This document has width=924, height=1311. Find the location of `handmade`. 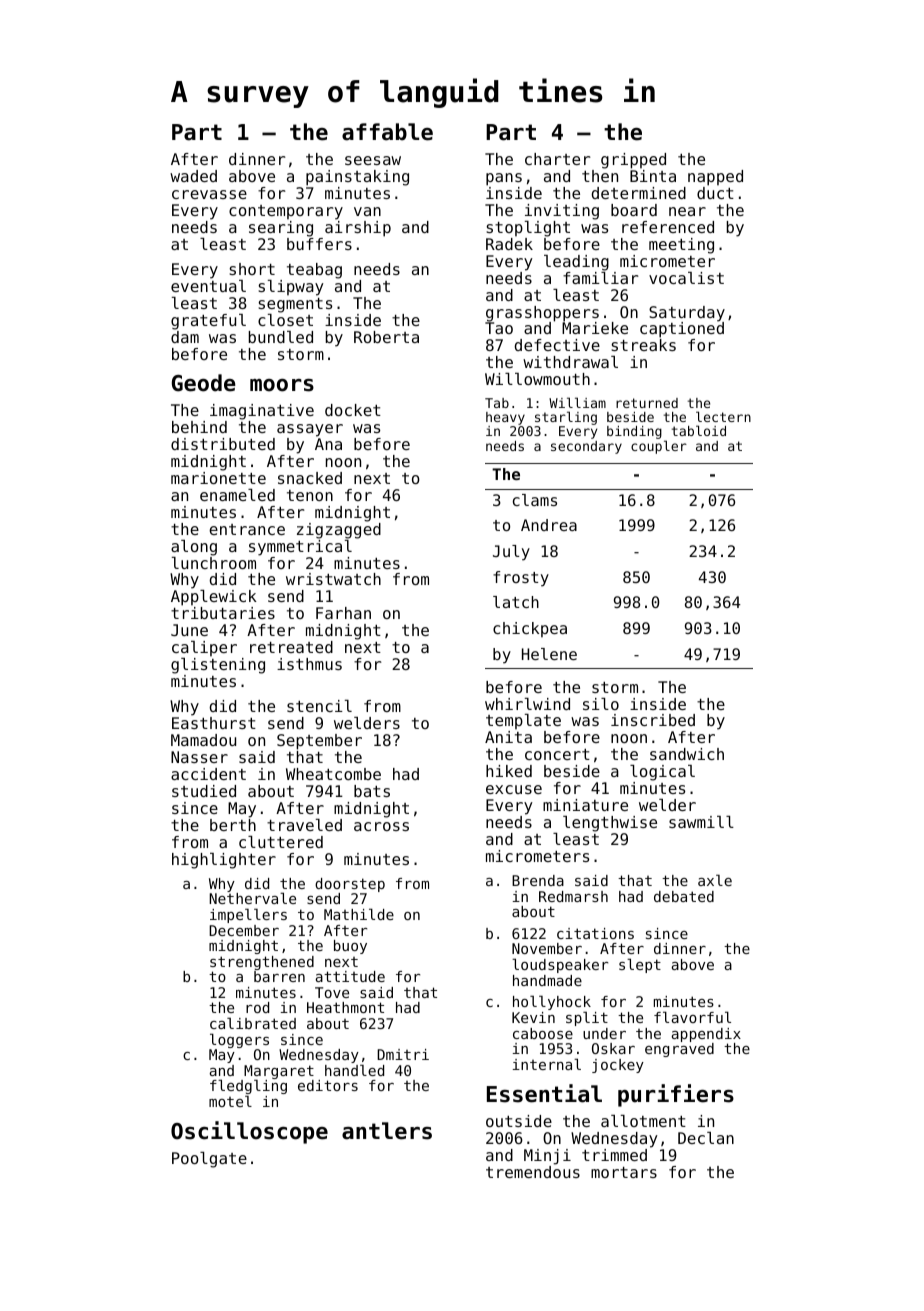

handmade is located at coordinates (547, 980).
